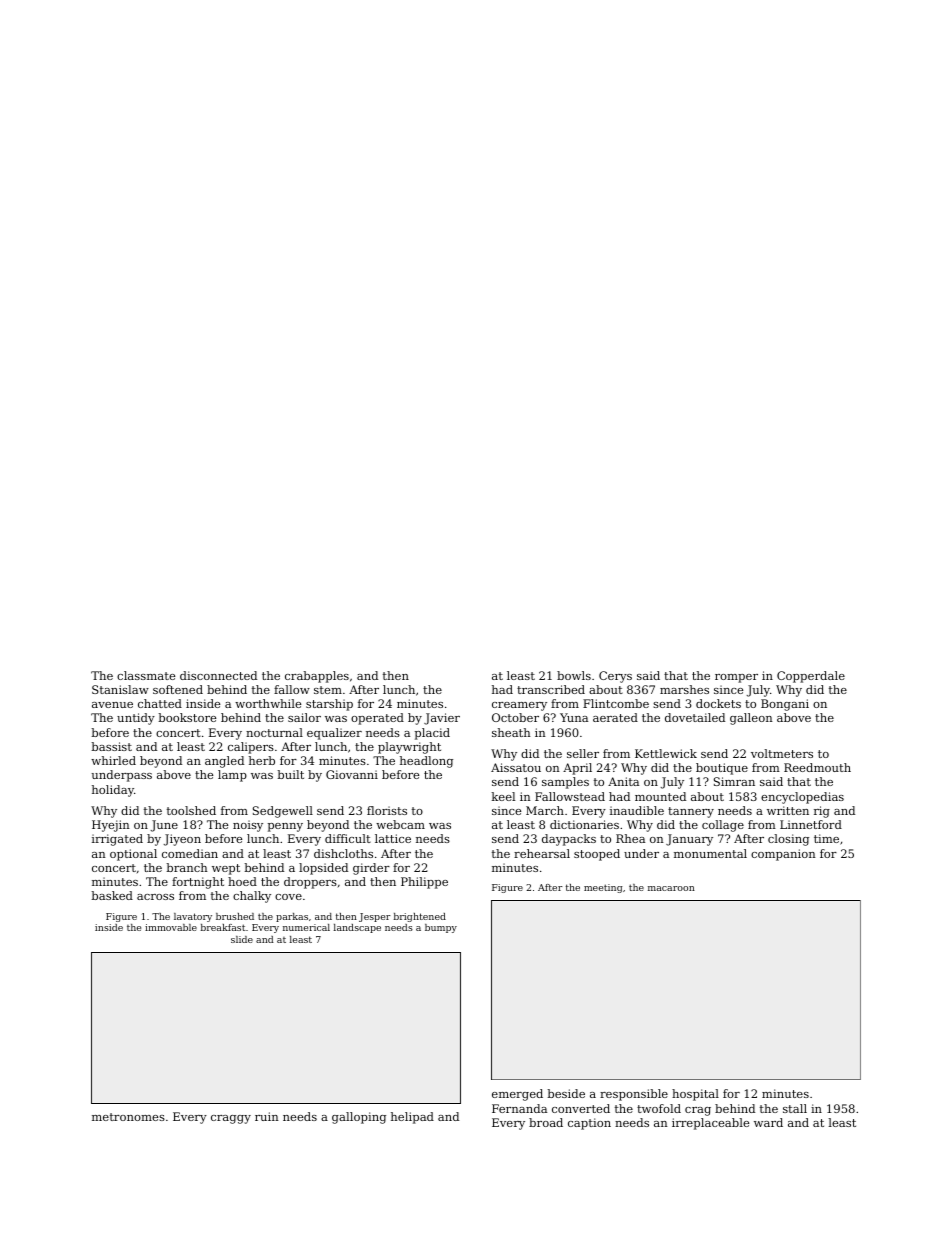  What do you see at coordinates (242, 939) in the screenshot?
I see `slide` at bounding box center [242, 939].
